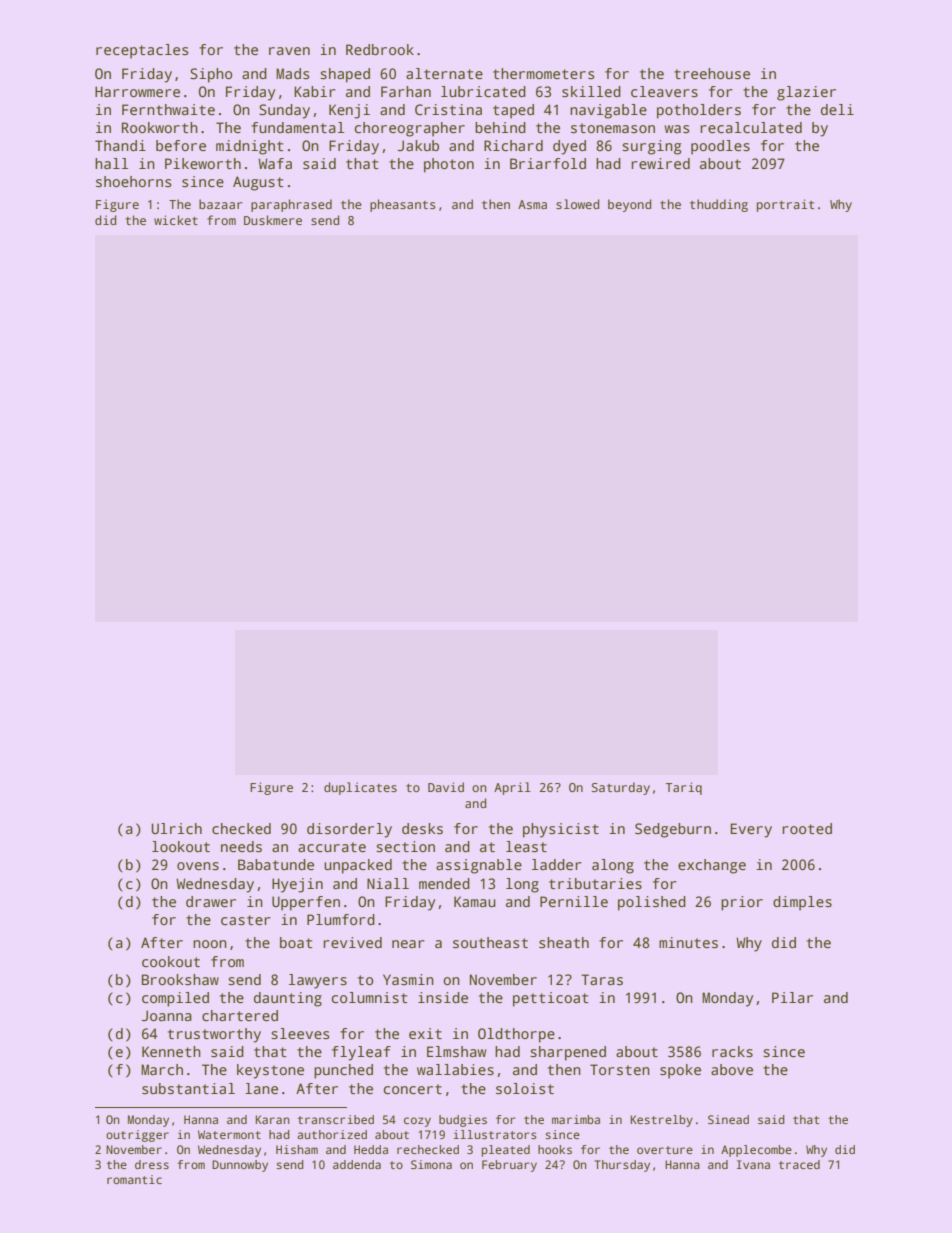  I want to click on February, so click(509, 1166).
